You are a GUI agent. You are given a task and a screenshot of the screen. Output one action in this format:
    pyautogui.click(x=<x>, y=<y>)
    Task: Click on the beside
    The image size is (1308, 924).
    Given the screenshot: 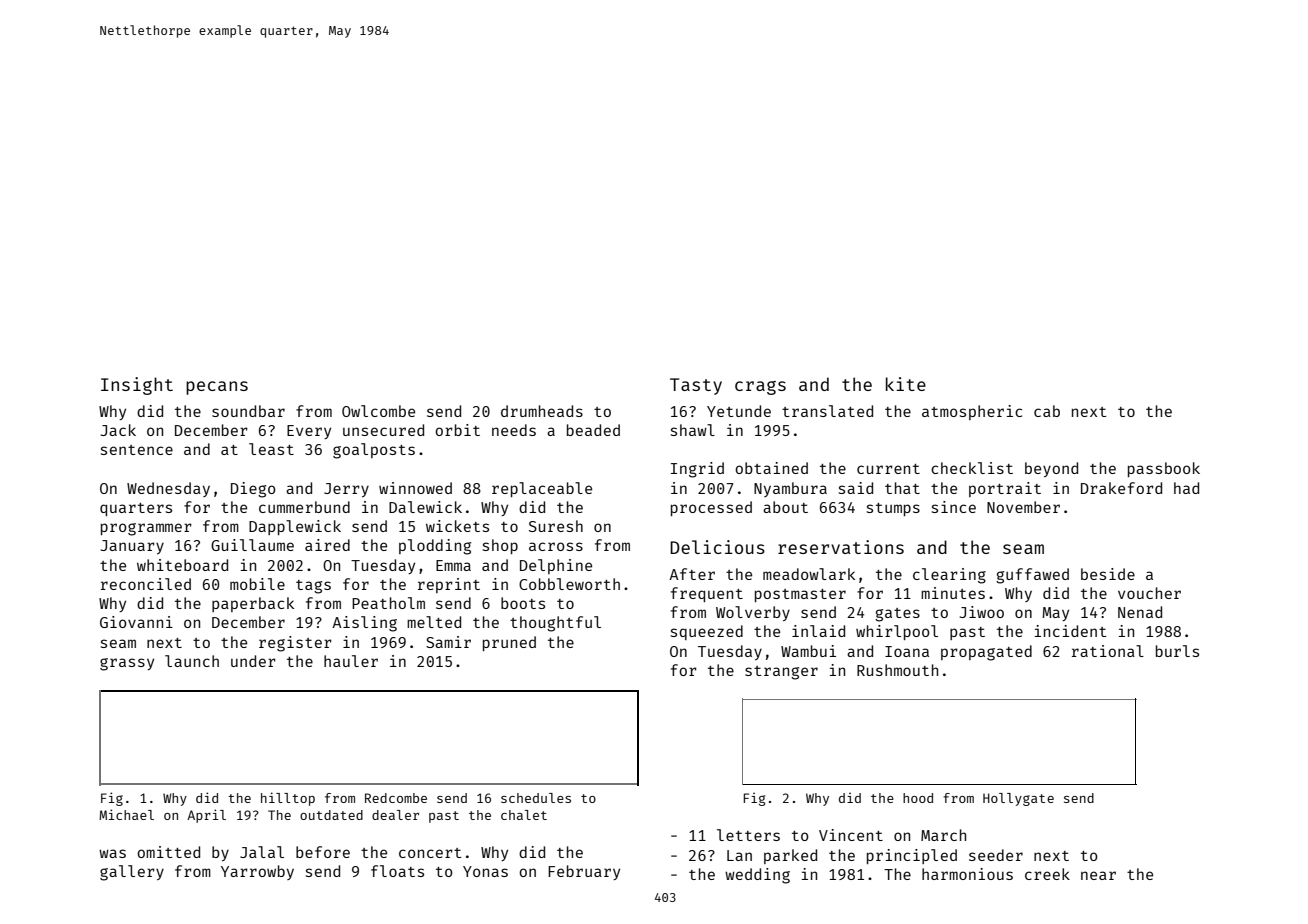 What is the action you would take?
    pyautogui.click(x=1108, y=574)
